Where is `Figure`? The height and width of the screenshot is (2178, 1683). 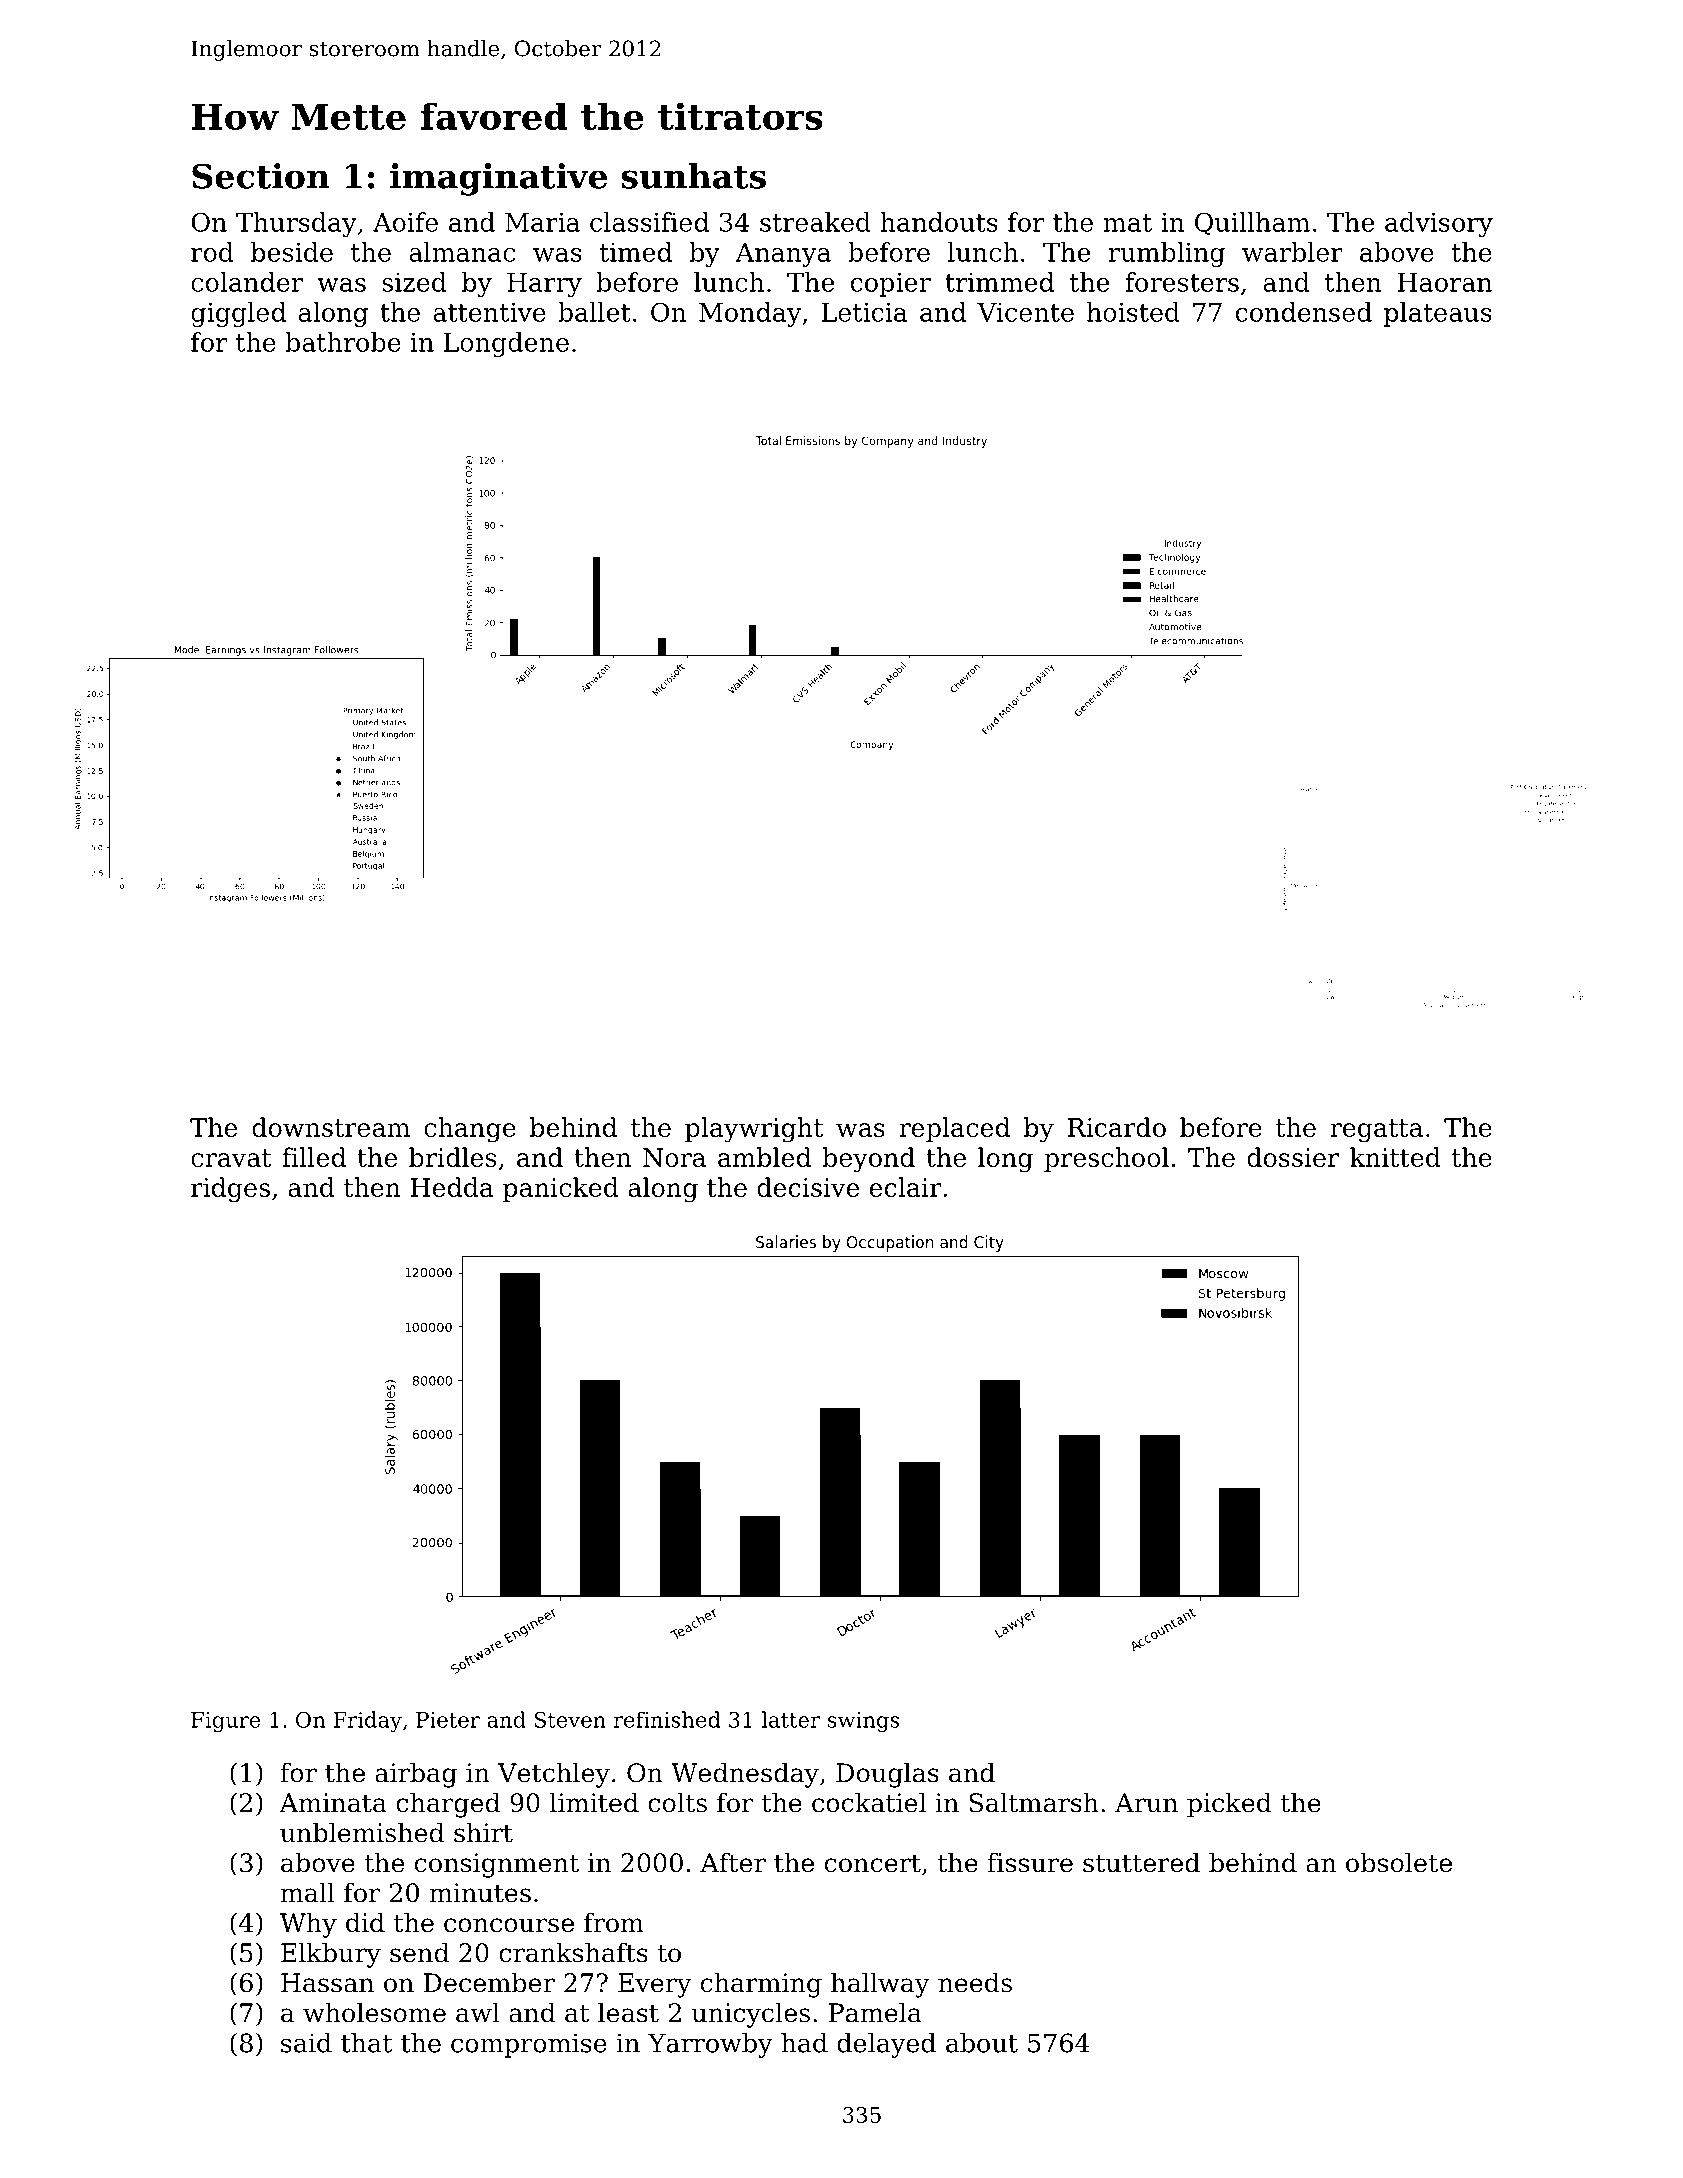 Figure is located at coordinates (225, 1722).
